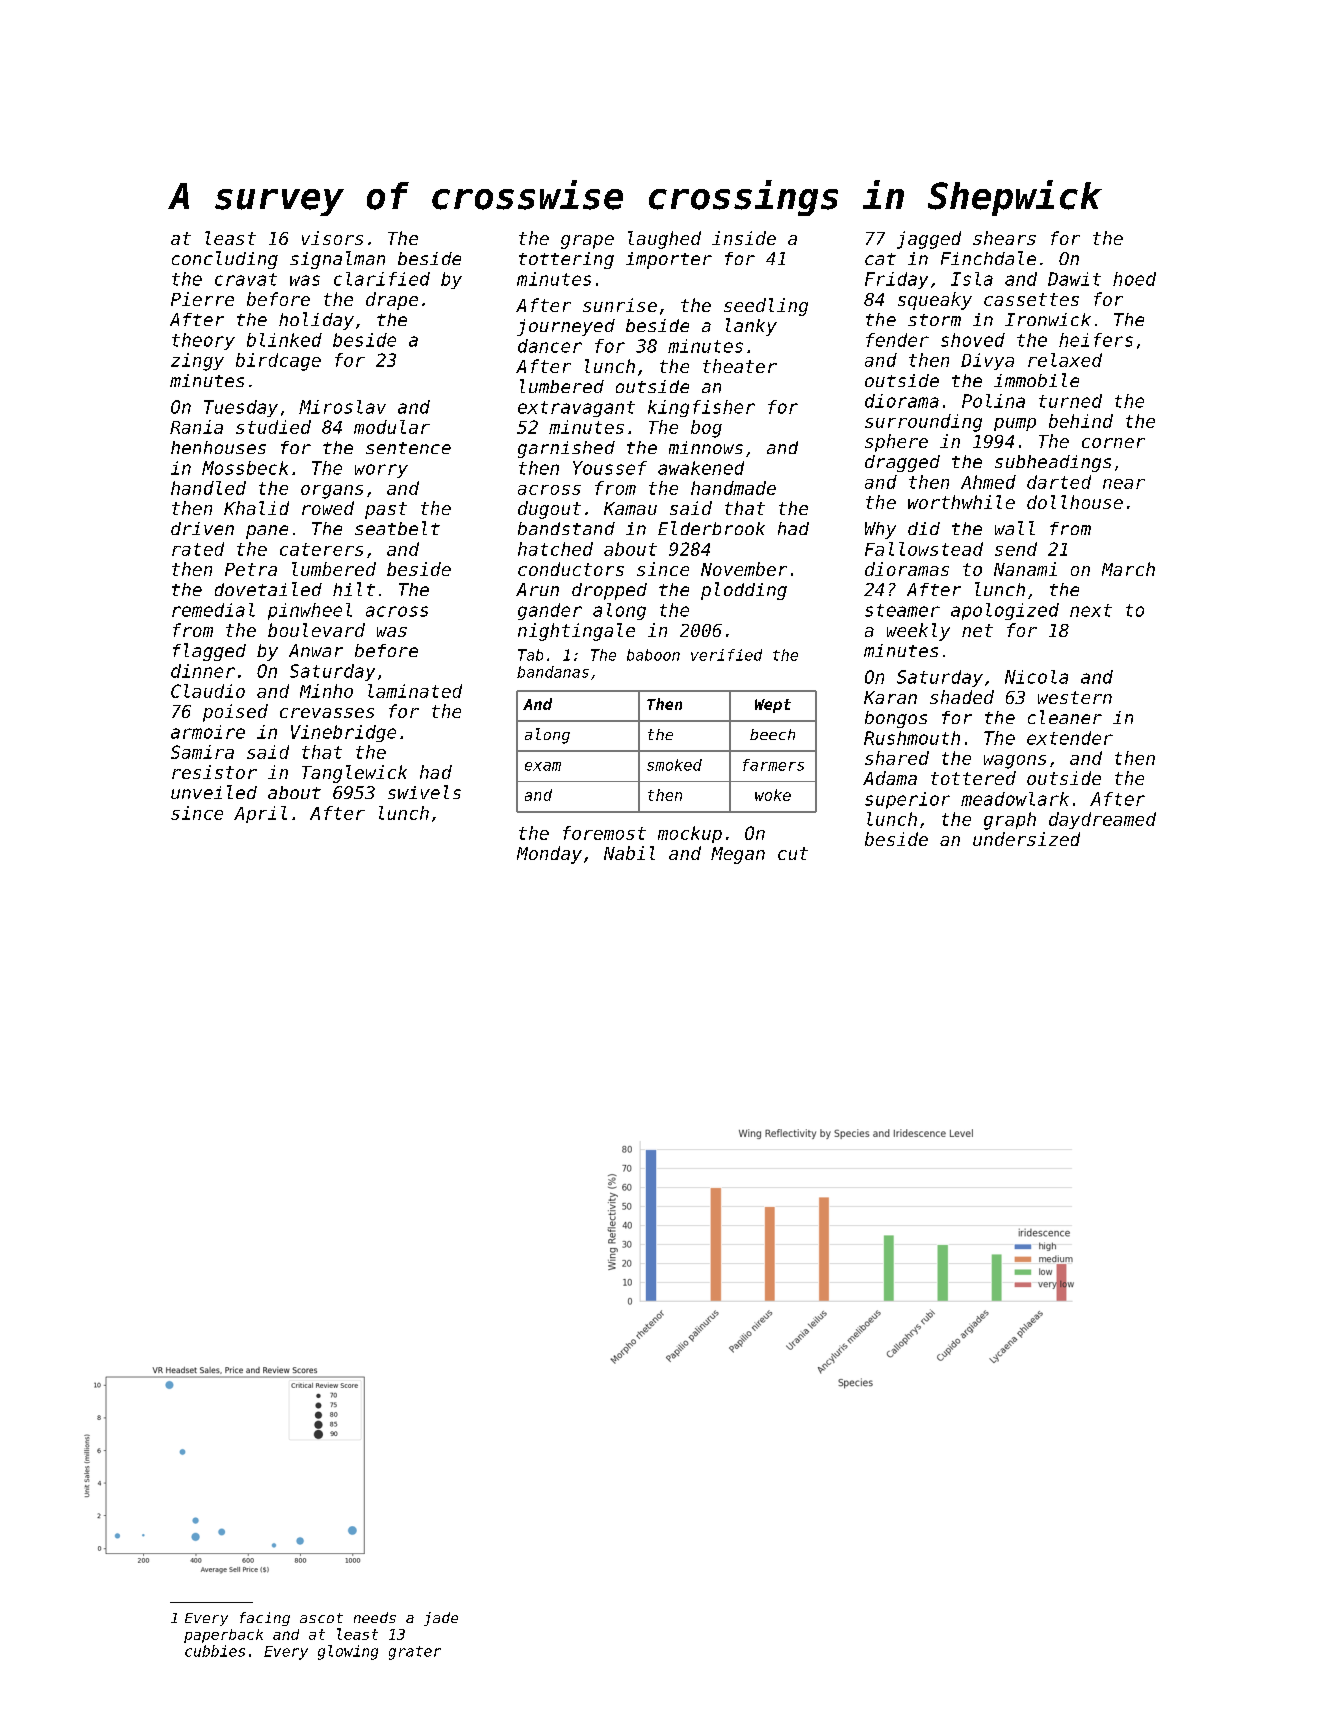  I want to click on laughed, so click(664, 240).
